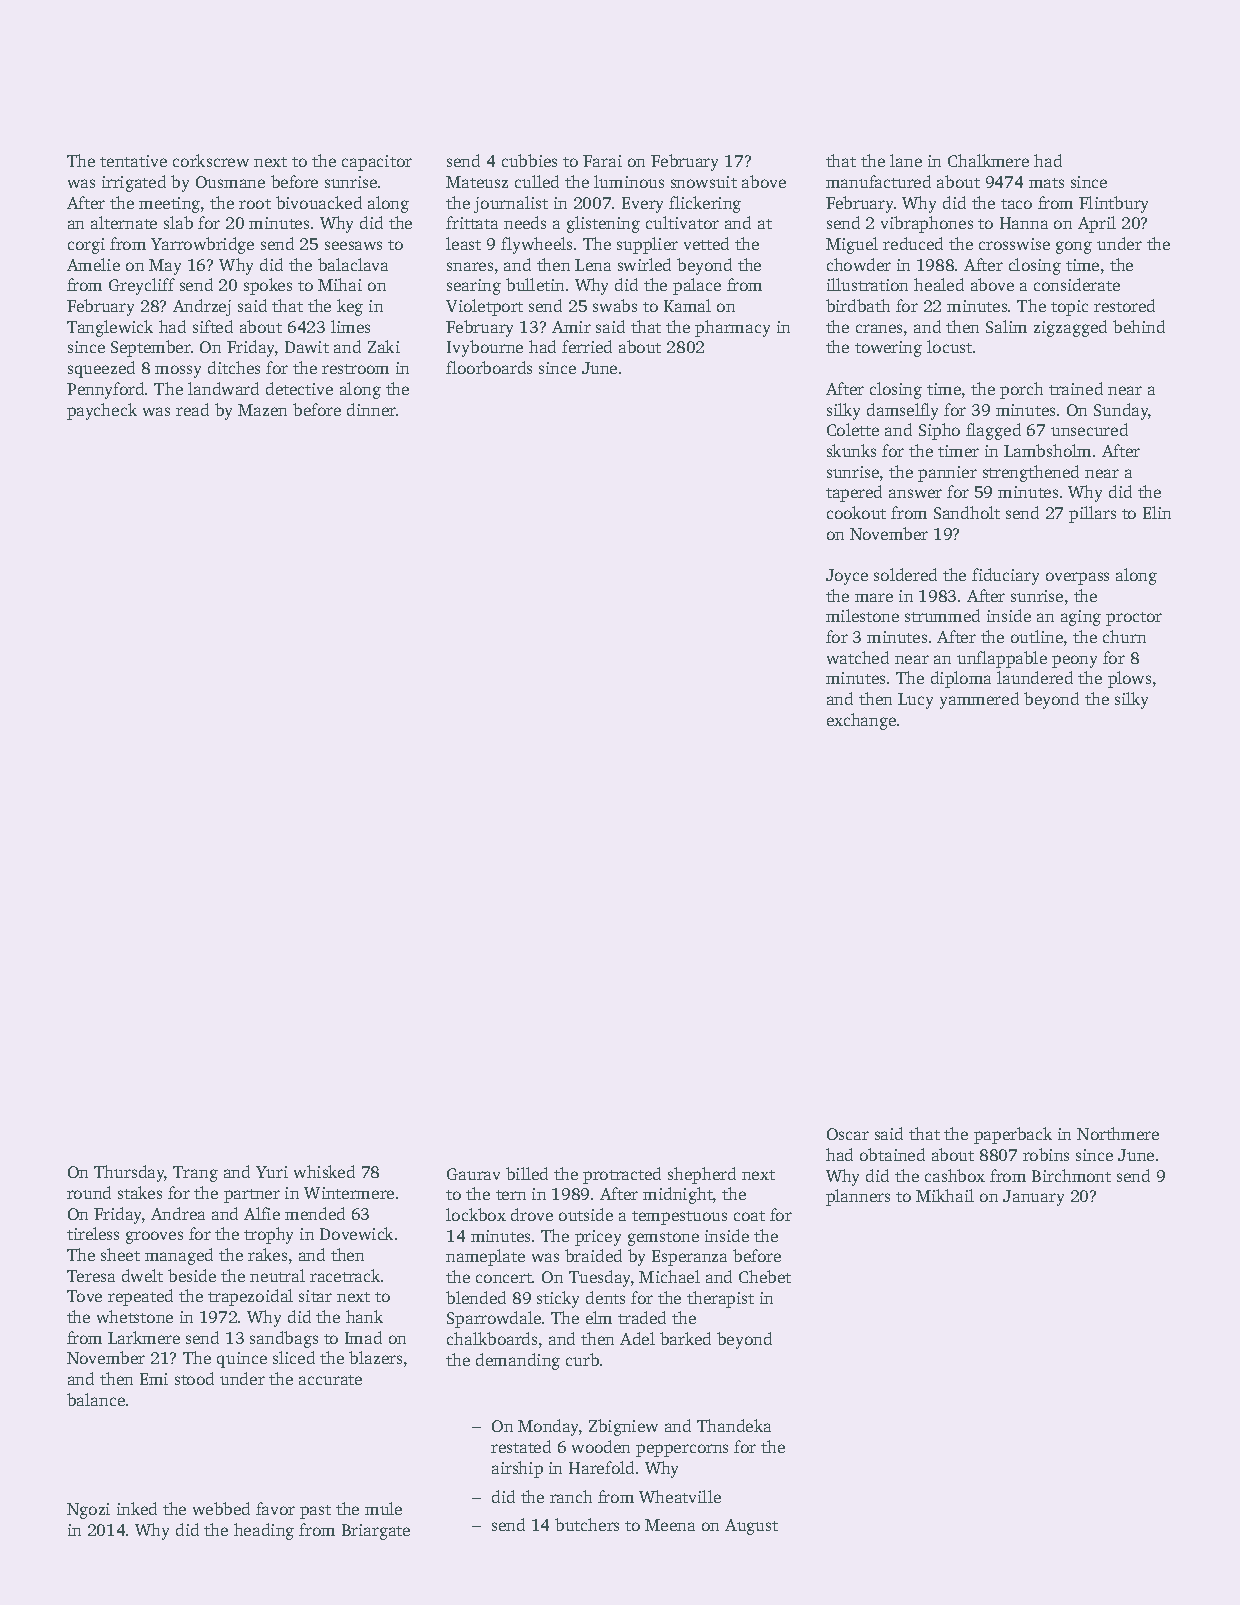 The image size is (1240, 1605). I want to click on round, so click(89, 1192).
